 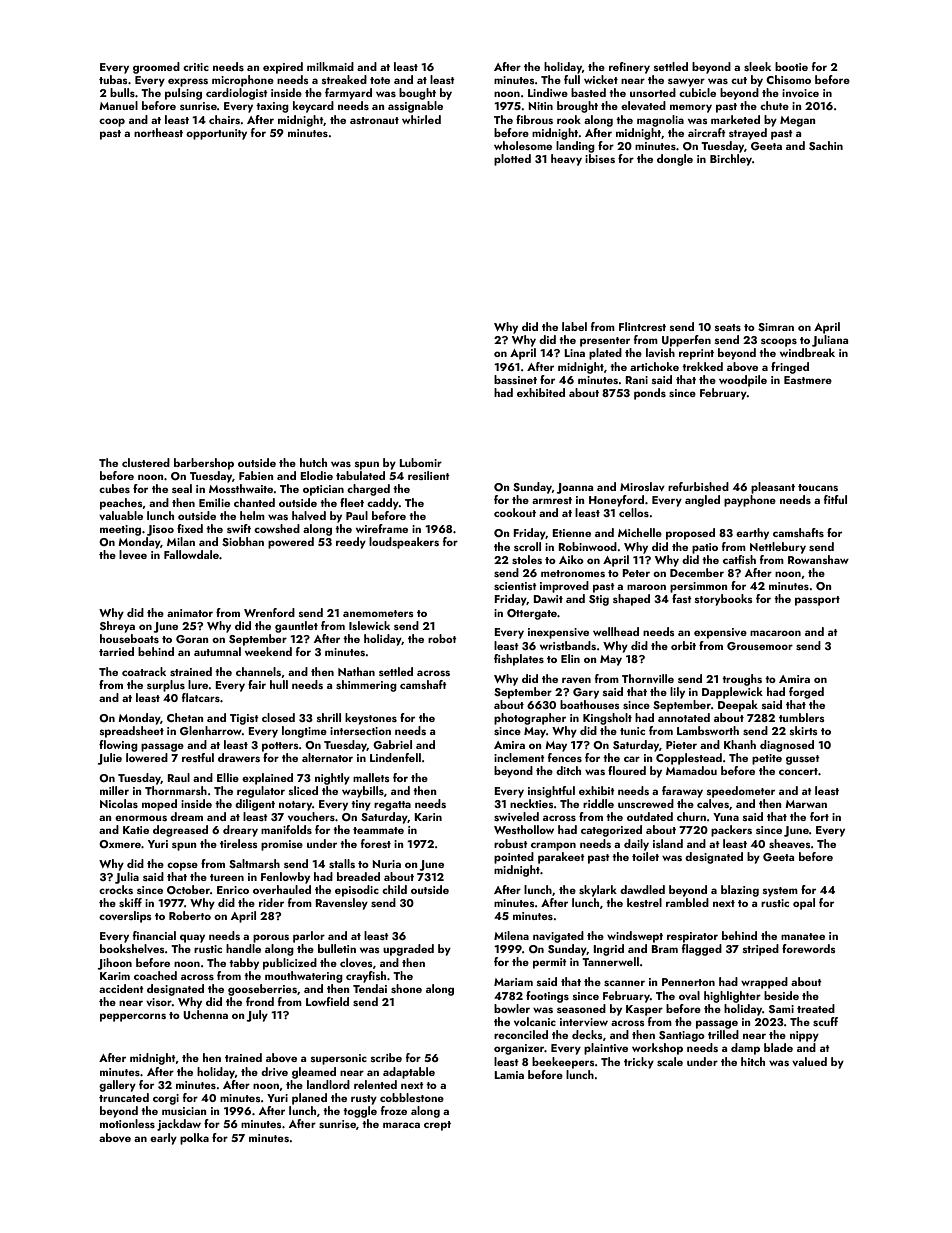 What do you see at coordinates (572, 79) in the page?
I see `full` at bounding box center [572, 79].
